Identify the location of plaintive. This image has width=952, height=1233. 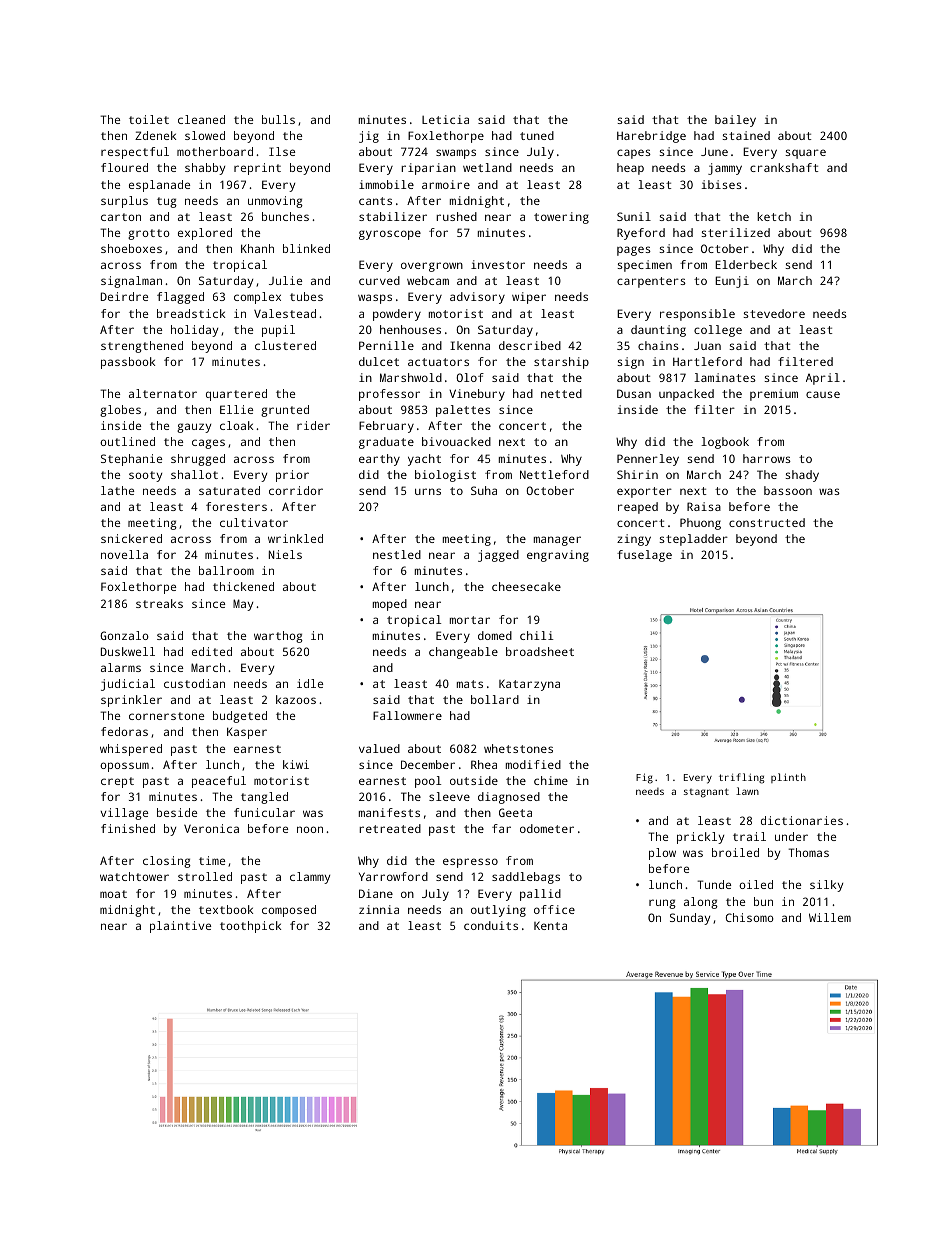
(180, 927).
